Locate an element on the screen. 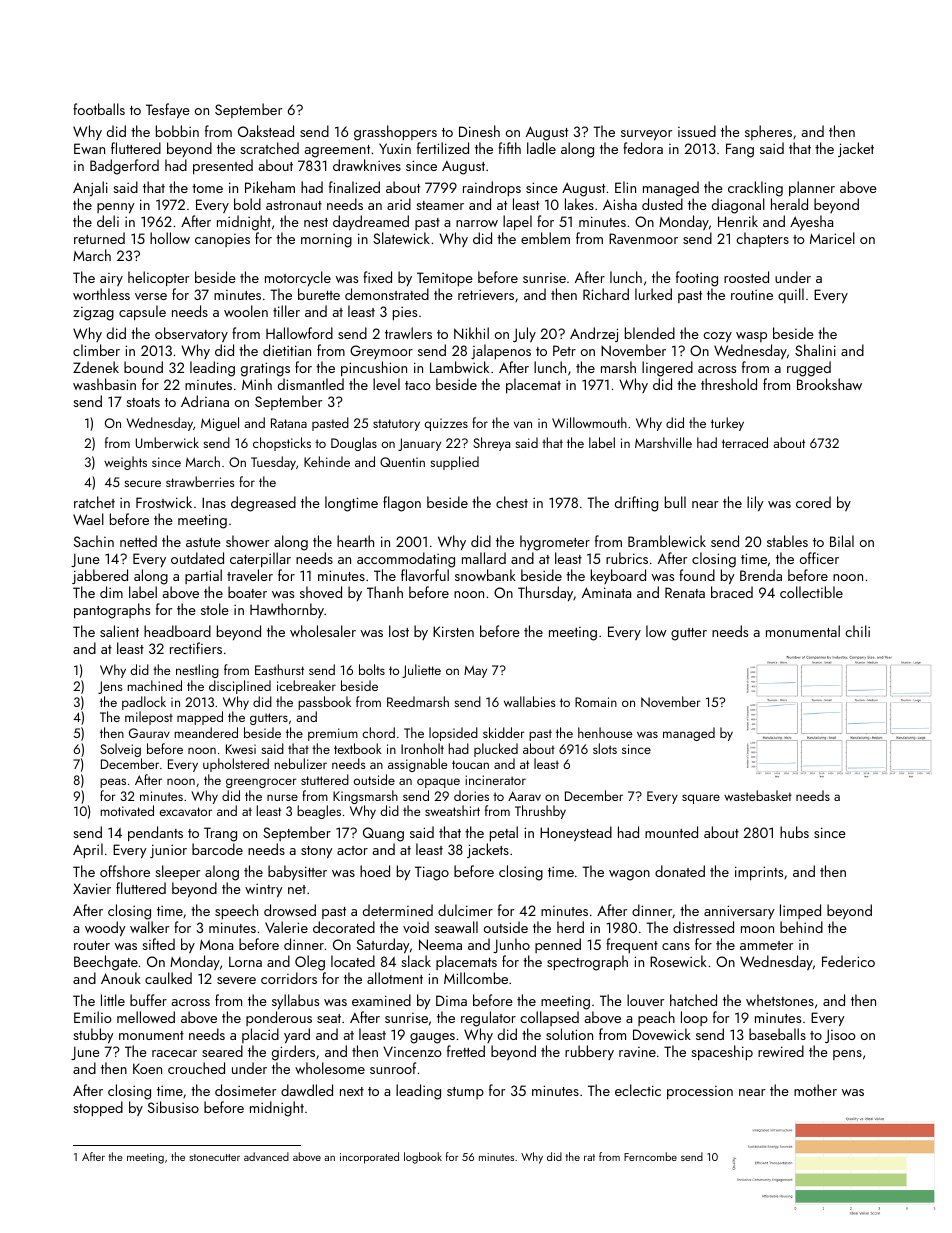  Millcombe is located at coordinates (476, 978).
